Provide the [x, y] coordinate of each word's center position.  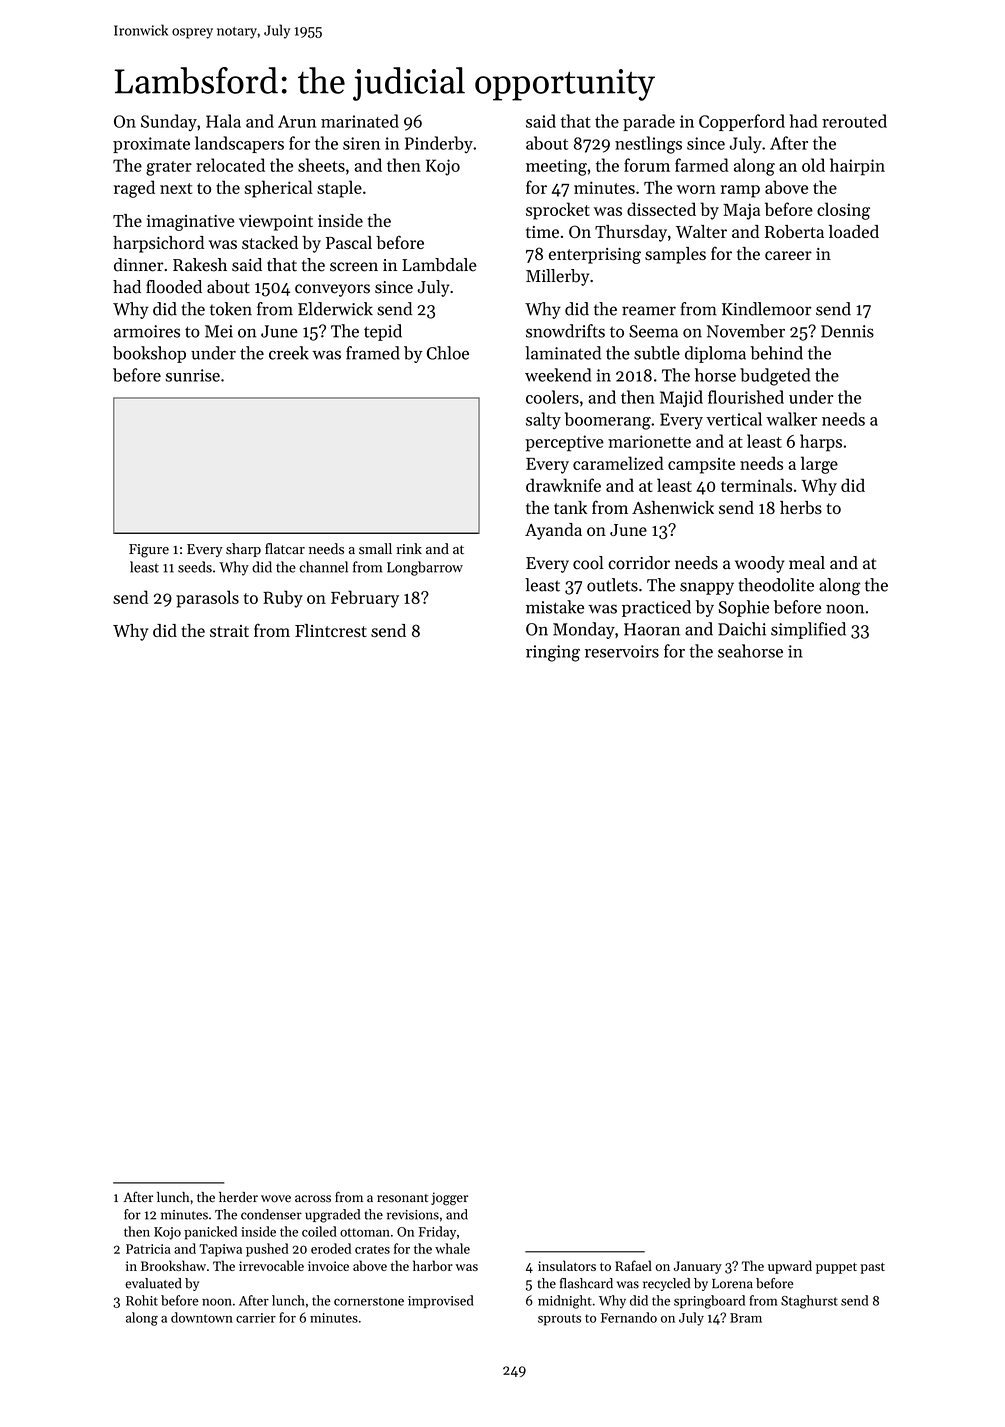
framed [373, 353]
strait [229, 631]
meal [807, 563]
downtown [202, 1317]
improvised [440, 1301]
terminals [756, 485]
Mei [219, 331]
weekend [558, 375]
